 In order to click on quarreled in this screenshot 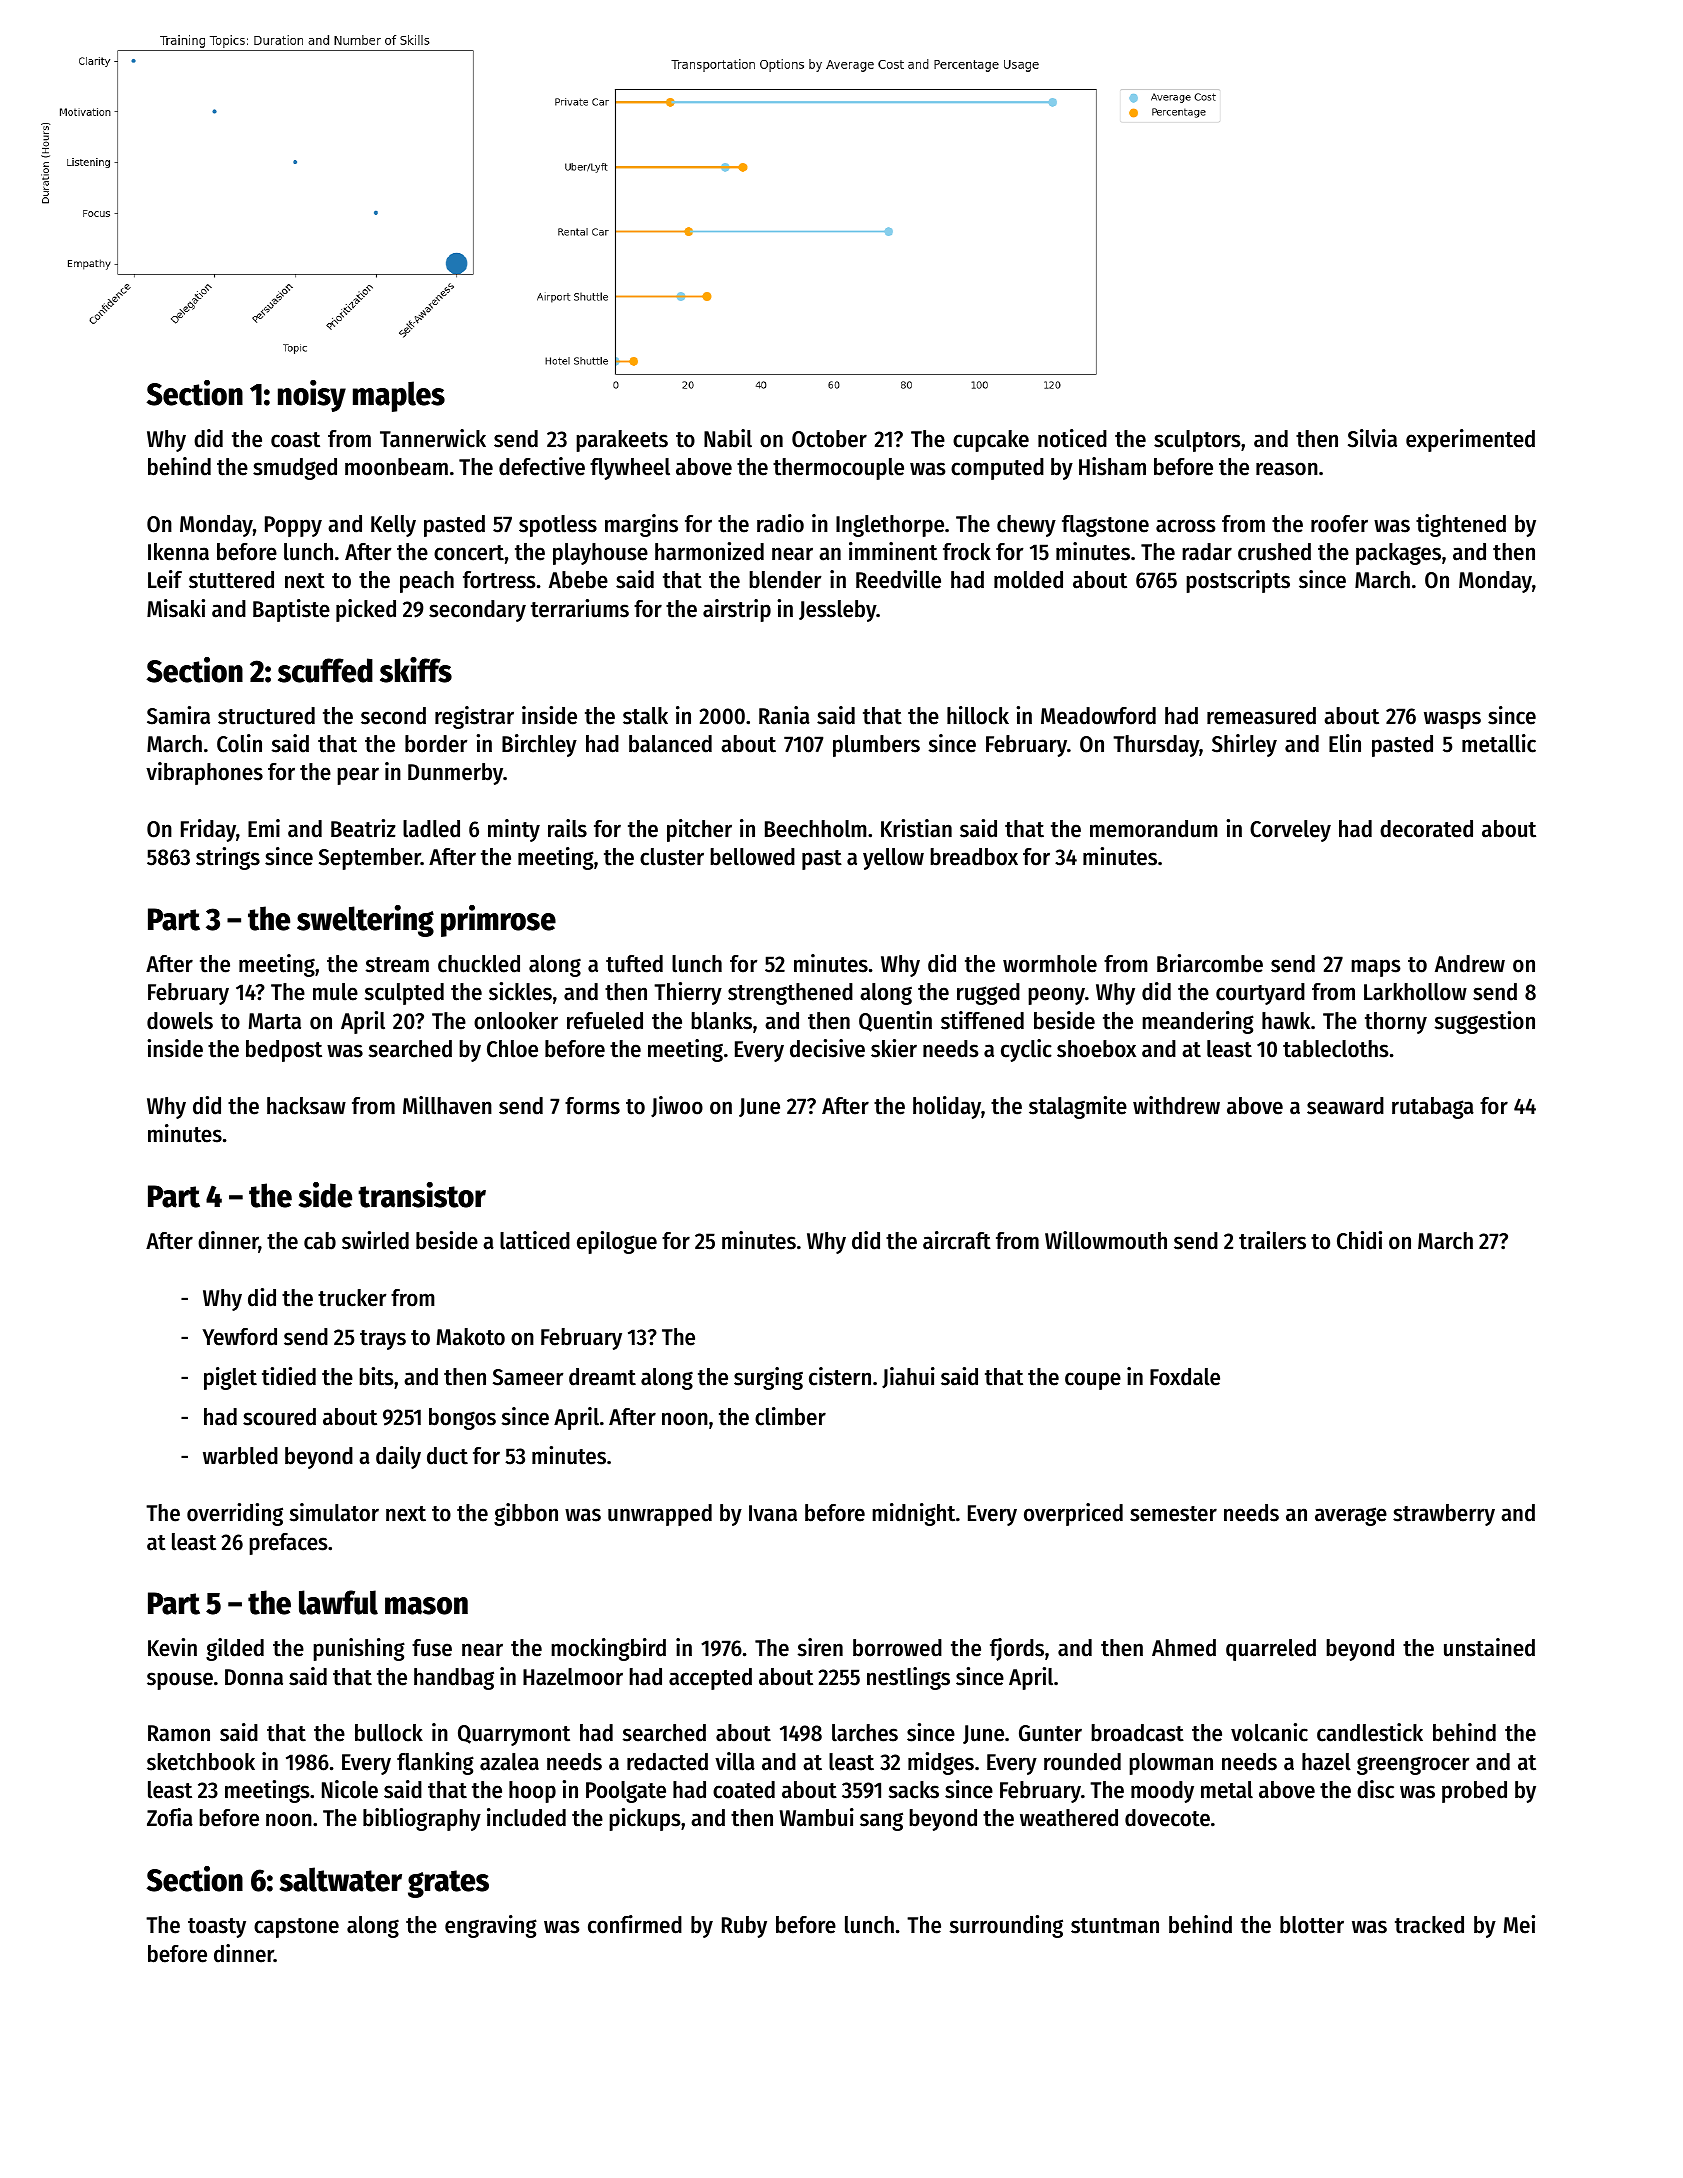, I will do `click(1271, 1650)`.
